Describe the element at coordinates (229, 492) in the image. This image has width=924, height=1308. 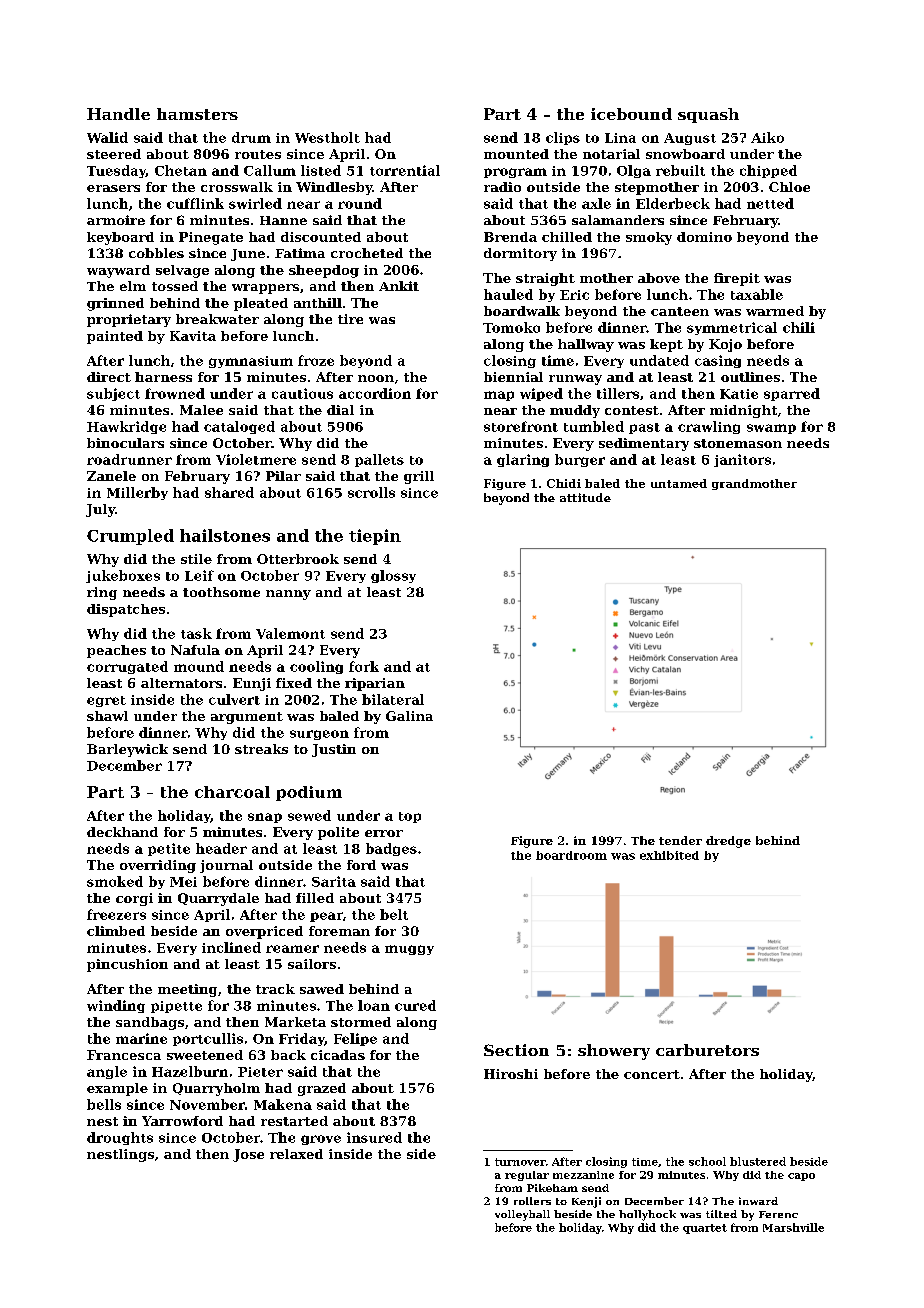
I see `shared` at that location.
